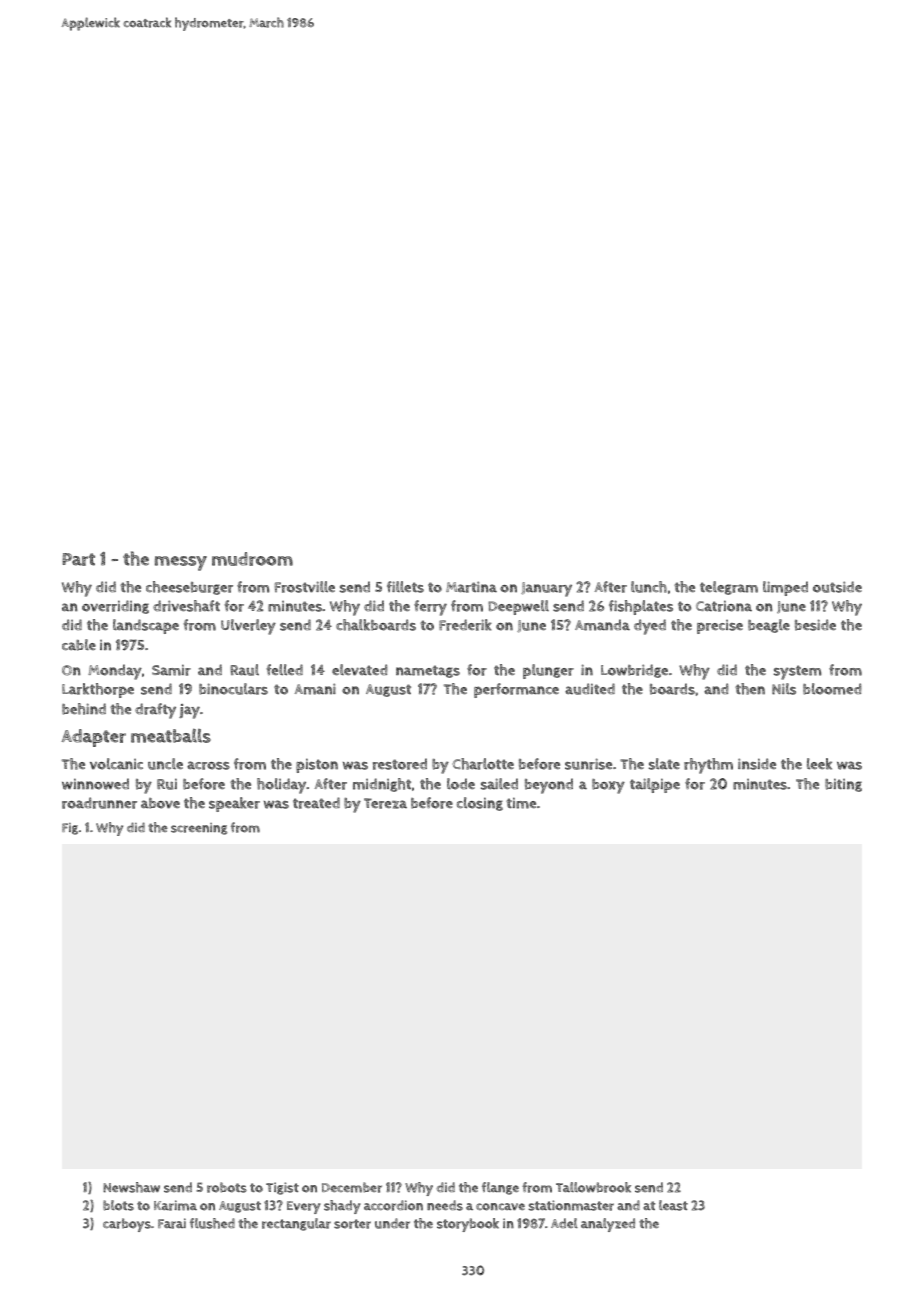 The image size is (924, 1308). What do you see at coordinates (757, 764) in the page?
I see `inside` at bounding box center [757, 764].
